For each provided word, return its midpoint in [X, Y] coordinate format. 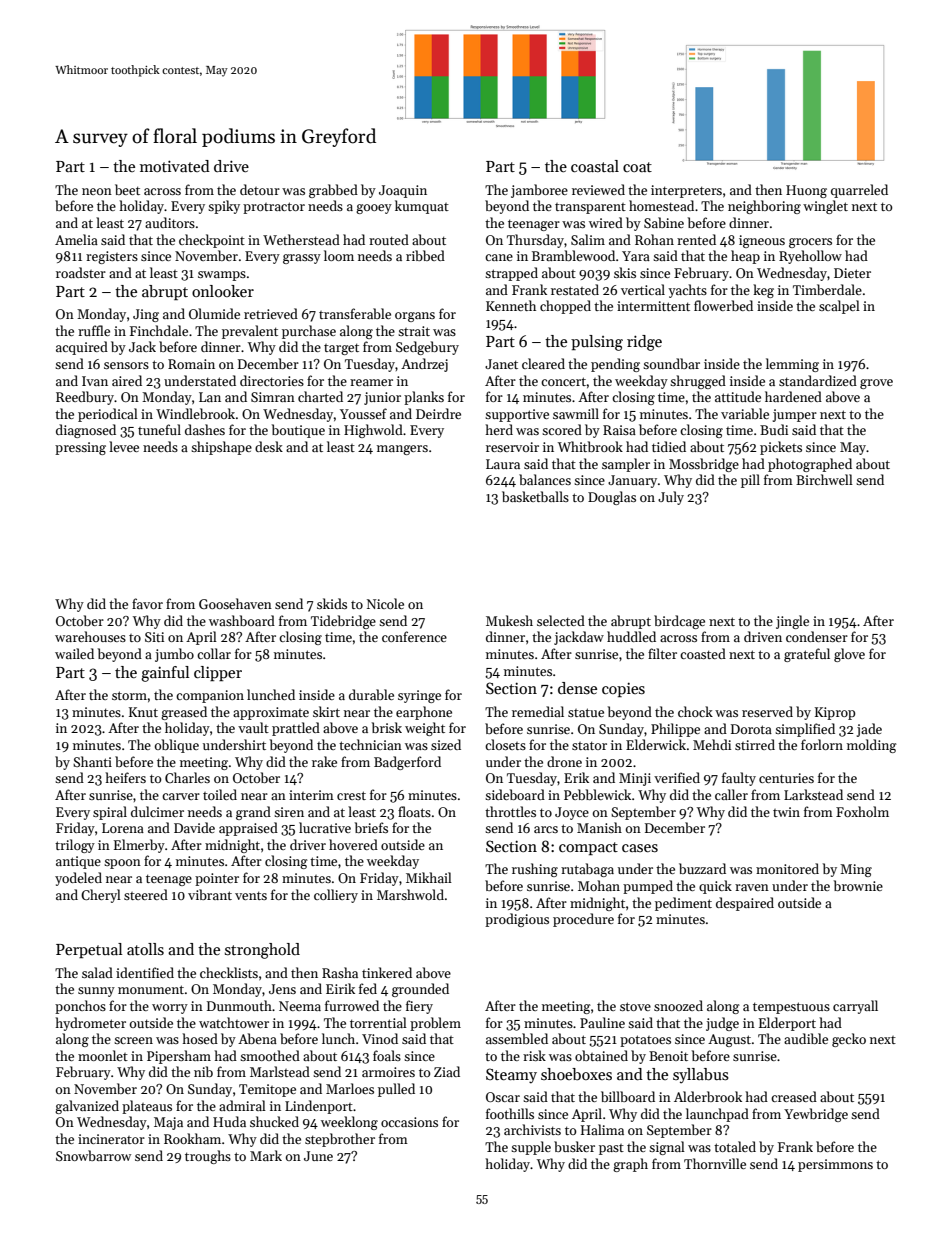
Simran [273, 397]
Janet [501, 364]
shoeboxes [576, 1074]
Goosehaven [235, 603]
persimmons [835, 1165]
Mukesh [509, 620]
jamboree [539, 191]
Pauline [602, 1022]
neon [97, 191]
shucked [274, 1121]
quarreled [859, 191]
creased [794, 1096]
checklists [229, 972]
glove [849, 655]
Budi [774, 429]
